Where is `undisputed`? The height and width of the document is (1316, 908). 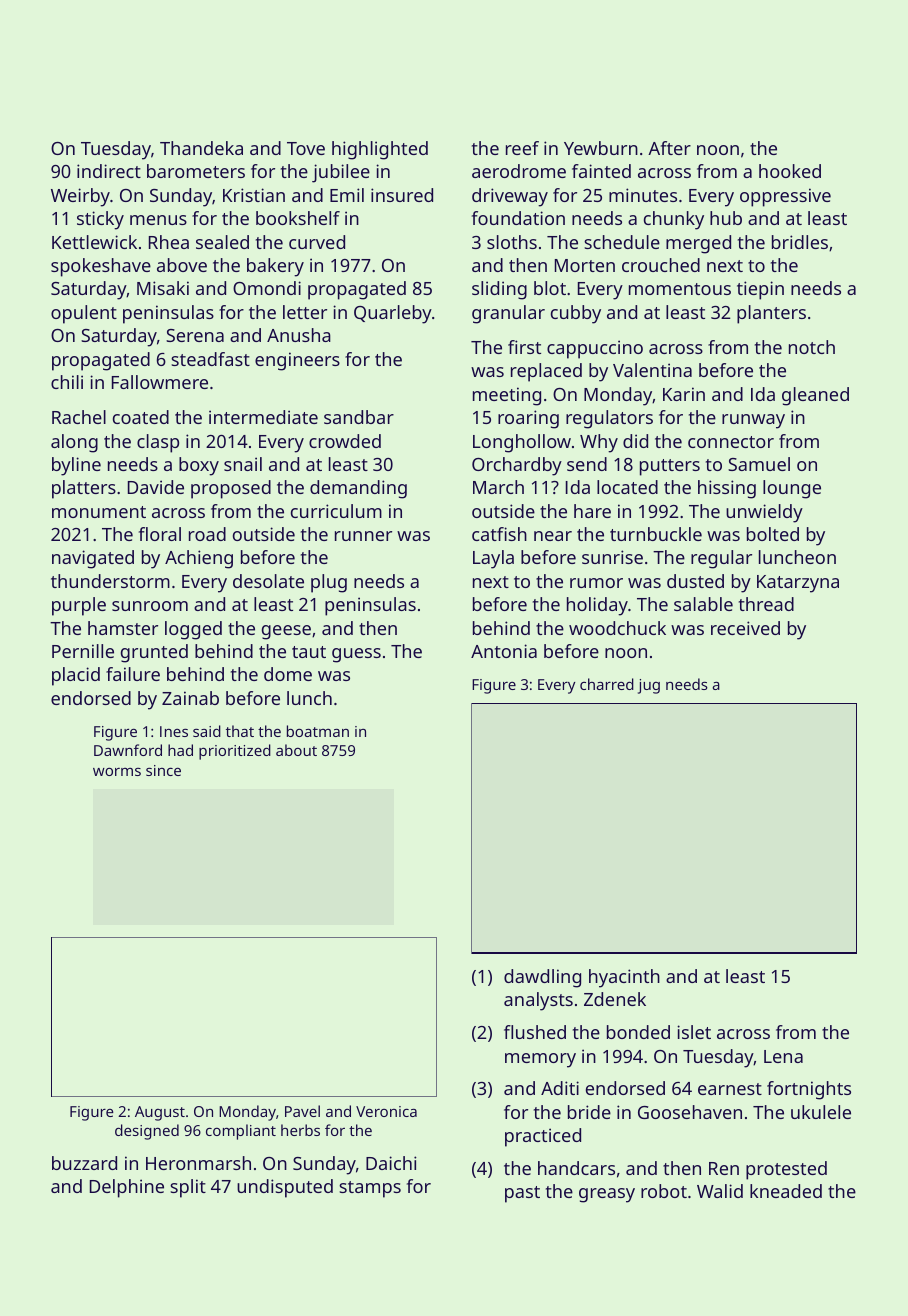
undisputed is located at coordinates (285, 1188).
